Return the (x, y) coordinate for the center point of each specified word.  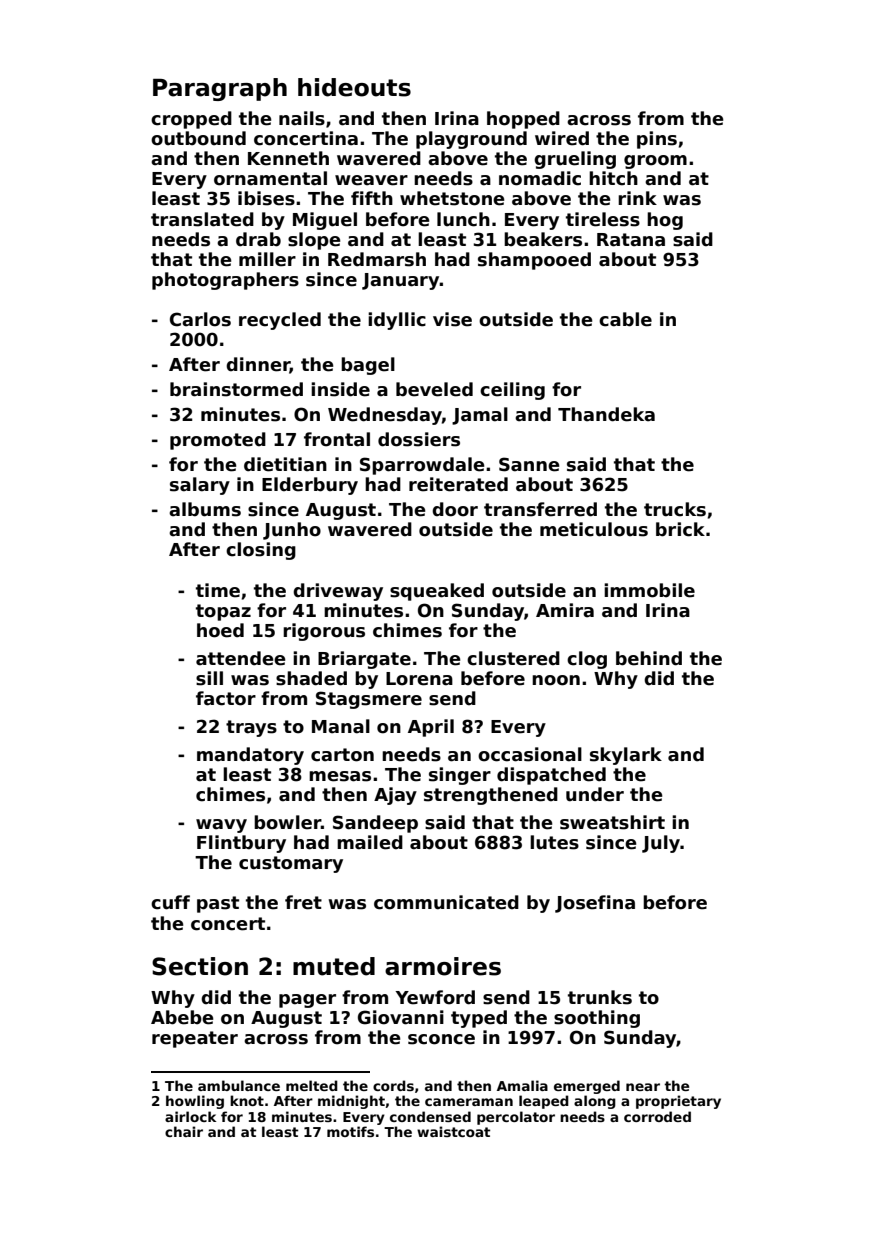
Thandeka (606, 414)
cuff (170, 902)
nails (302, 118)
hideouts (354, 87)
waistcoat (453, 1131)
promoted (218, 441)
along (595, 1102)
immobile (649, 590)
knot (247, 1100)
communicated (446, 902)
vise (452, 319)
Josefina (595, 904)
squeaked (437, 592)
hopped (523, 120)
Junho (292, 531)
